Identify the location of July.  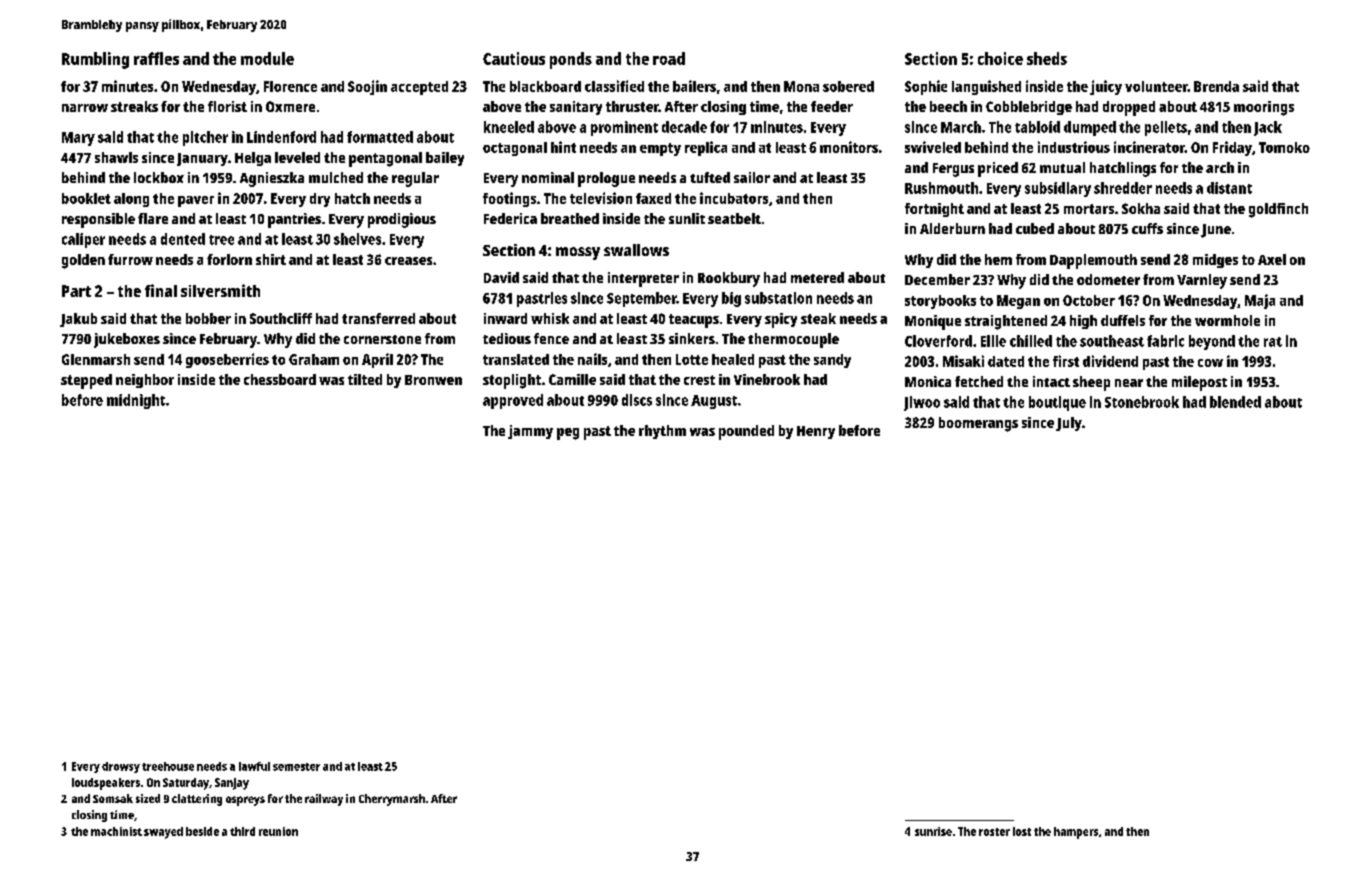
(1069, 424).
